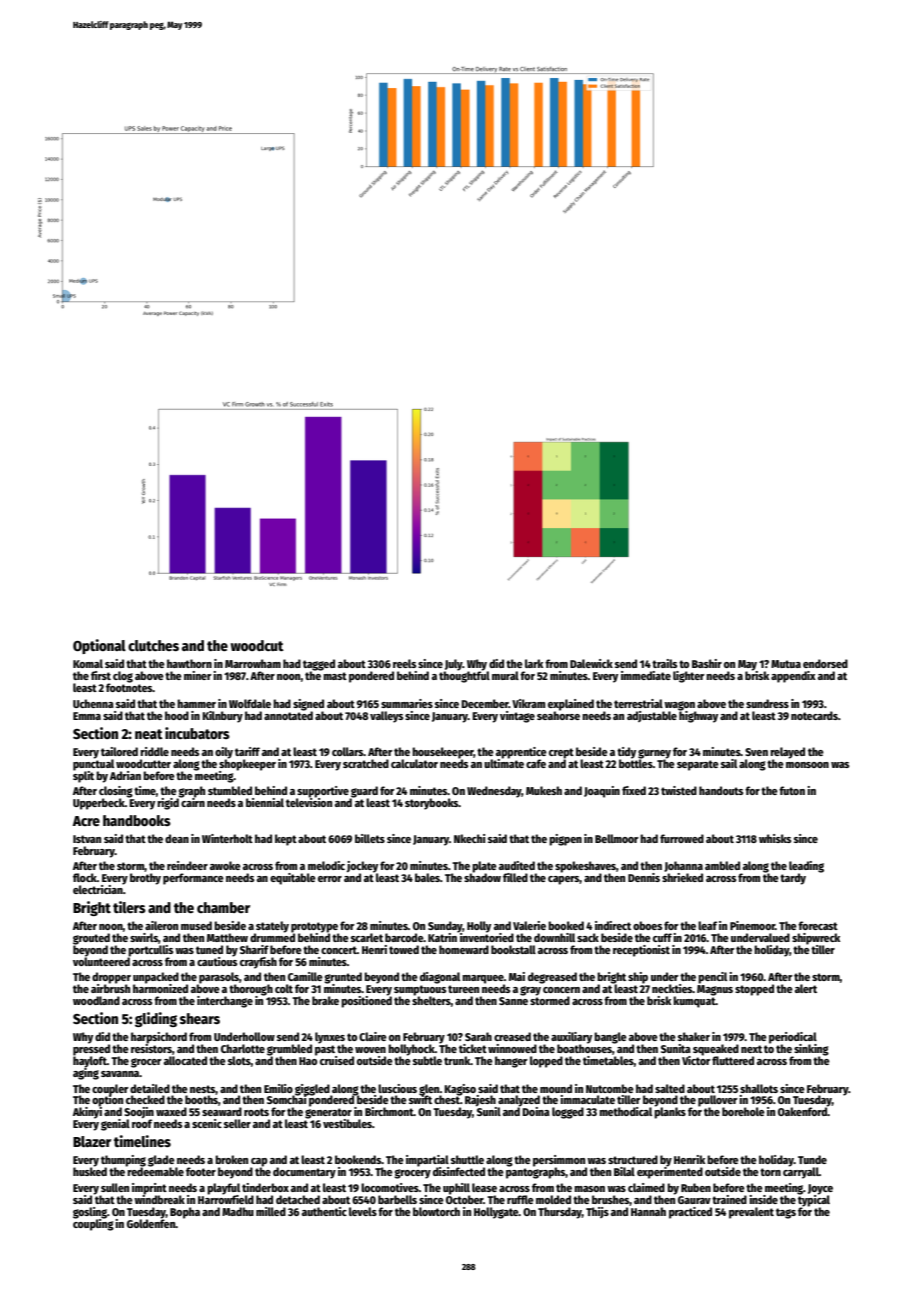 This screenshot has height=1308, width=924. Describe the element at coordinates (754, 990) in the screenshot. I see `stopped` at that location.
